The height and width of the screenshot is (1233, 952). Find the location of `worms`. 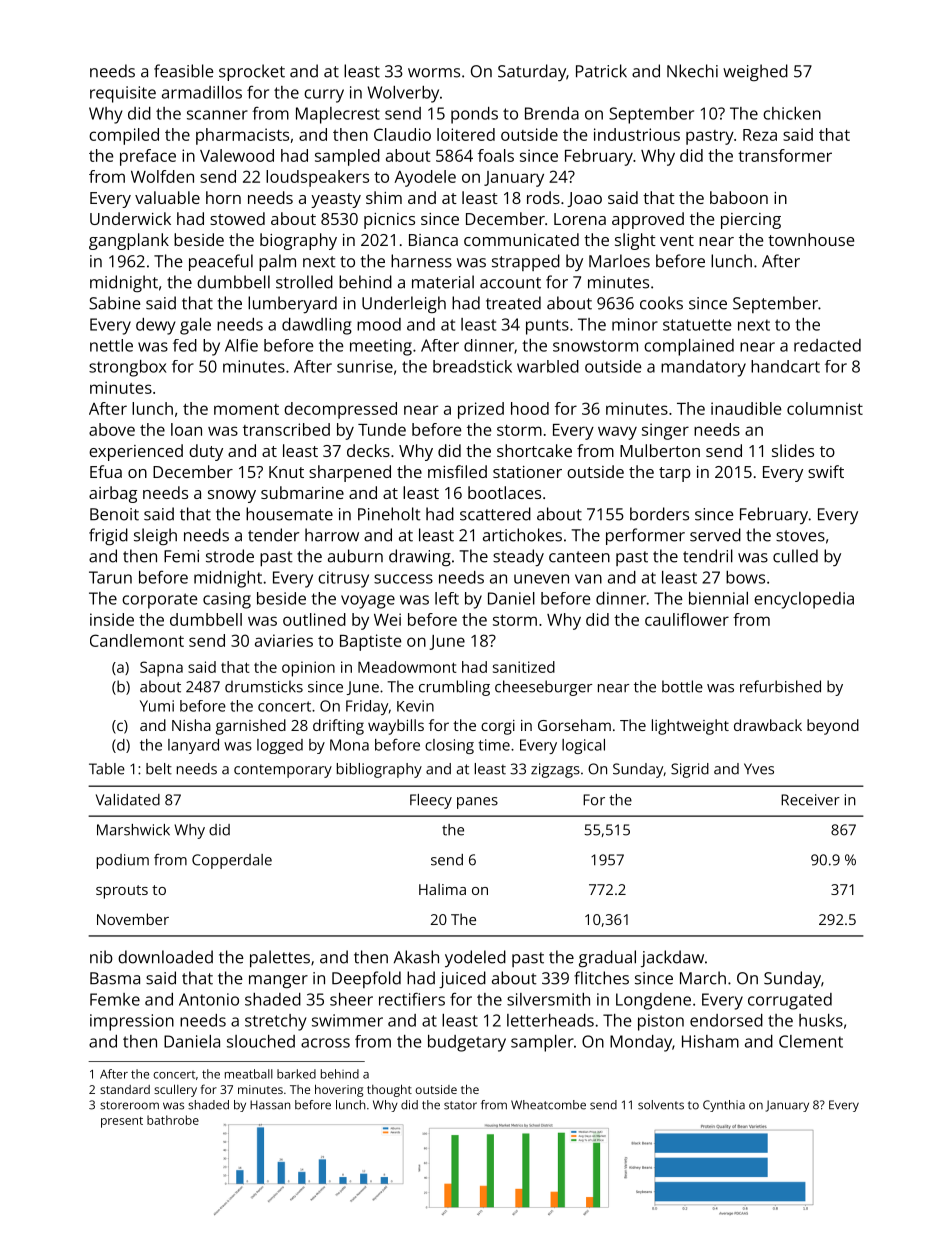

worms is located at coordinates (434, 73).
